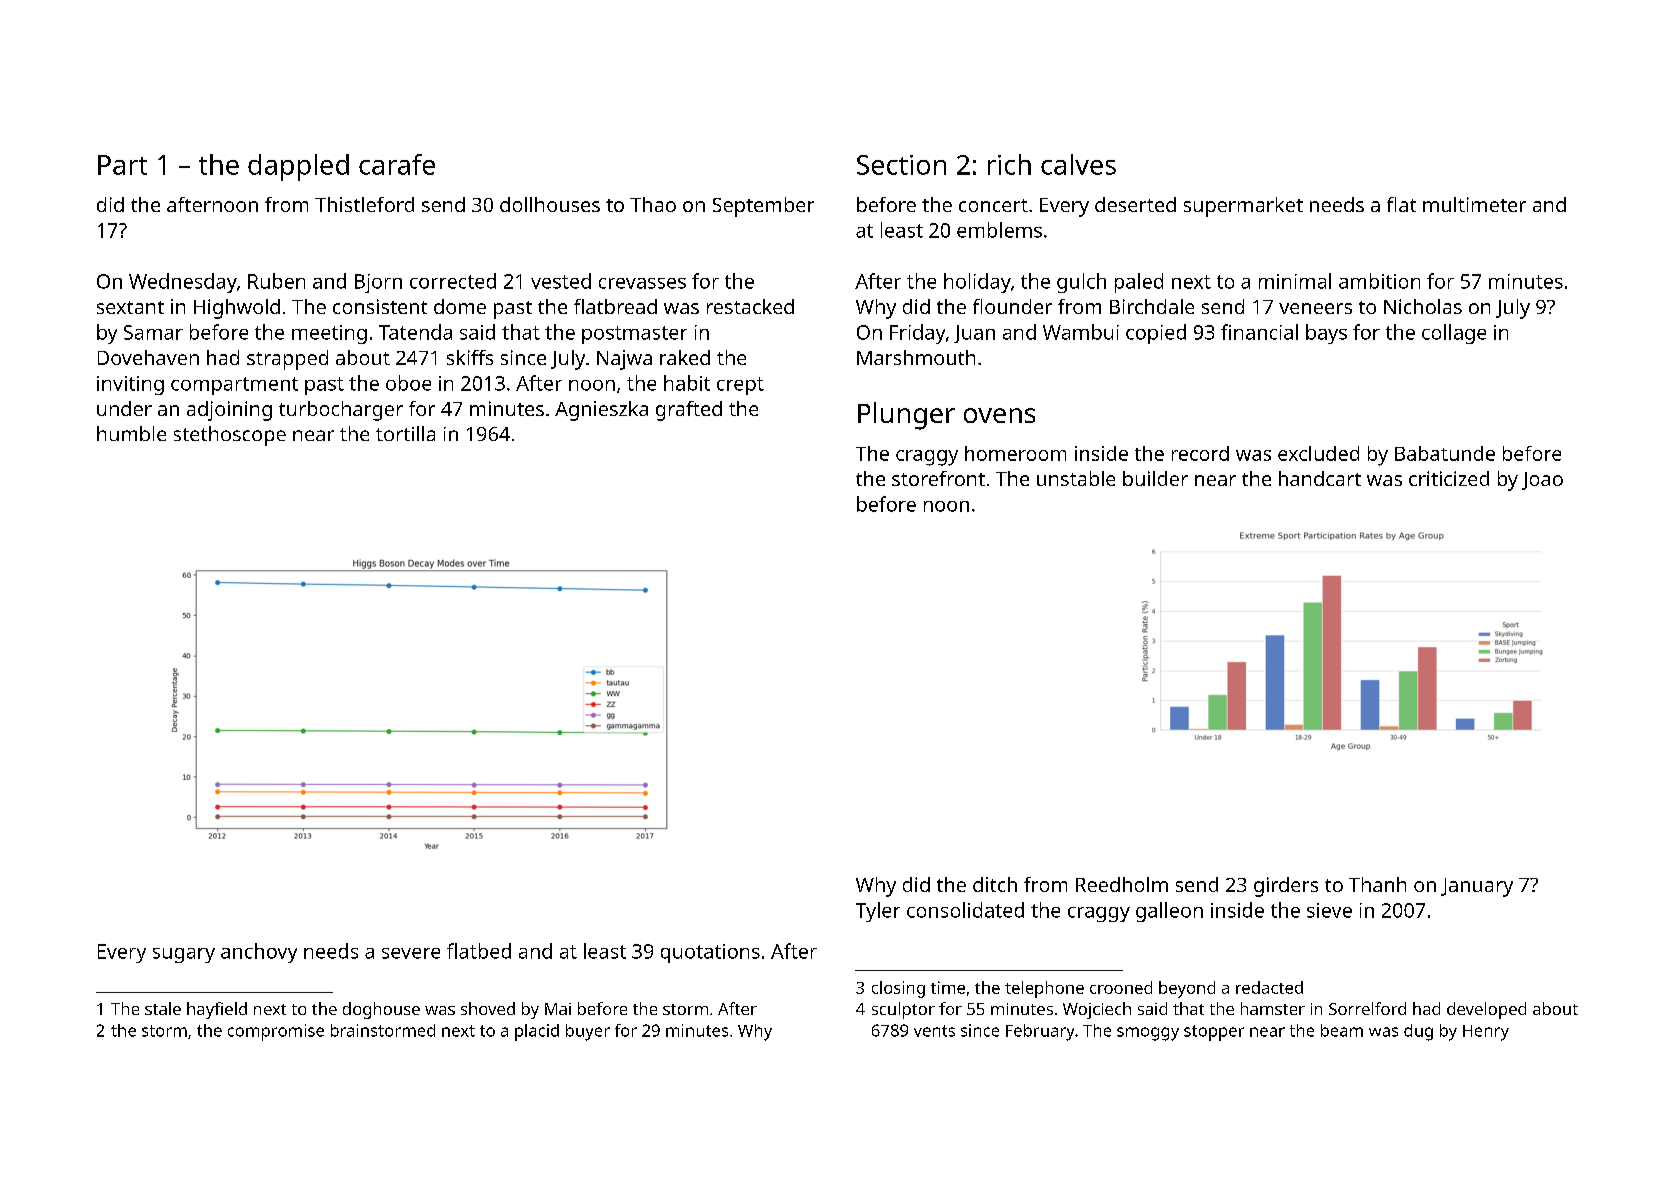 The width and height of the screenshot is (1675, 1185). Describe the element at coordinates (901, 165) in the screenshot. I see `Section` at that location.
